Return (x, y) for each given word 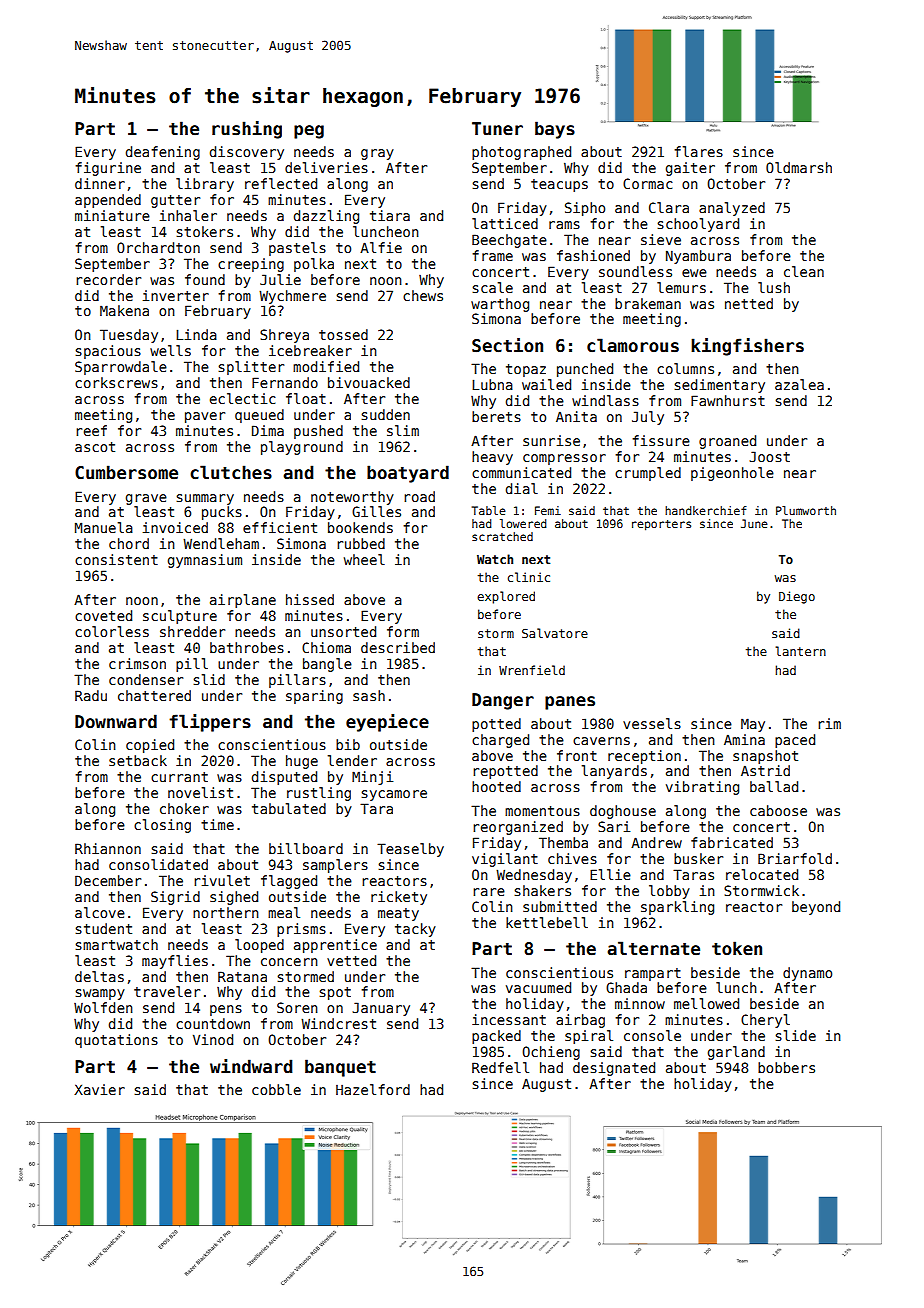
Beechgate (509, 241)
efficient (280, 527)
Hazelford (373, 1089)
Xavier (99, 1089)
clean (804, 271)
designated (614, 1069)
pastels (297, 249)
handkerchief (706, 510)
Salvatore (555, 633)
